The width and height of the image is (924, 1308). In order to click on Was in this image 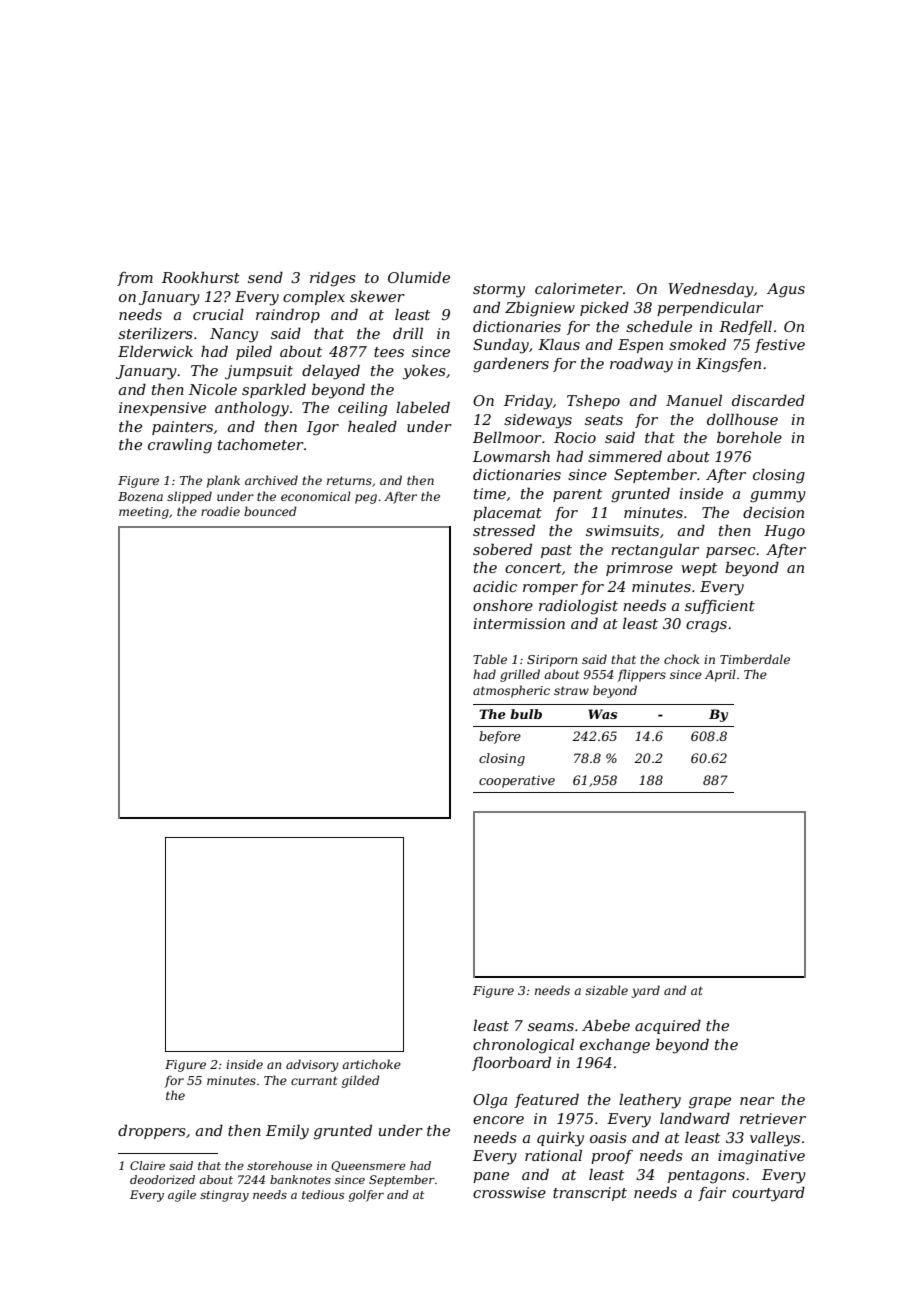, I will do `click(602, 714)`.
